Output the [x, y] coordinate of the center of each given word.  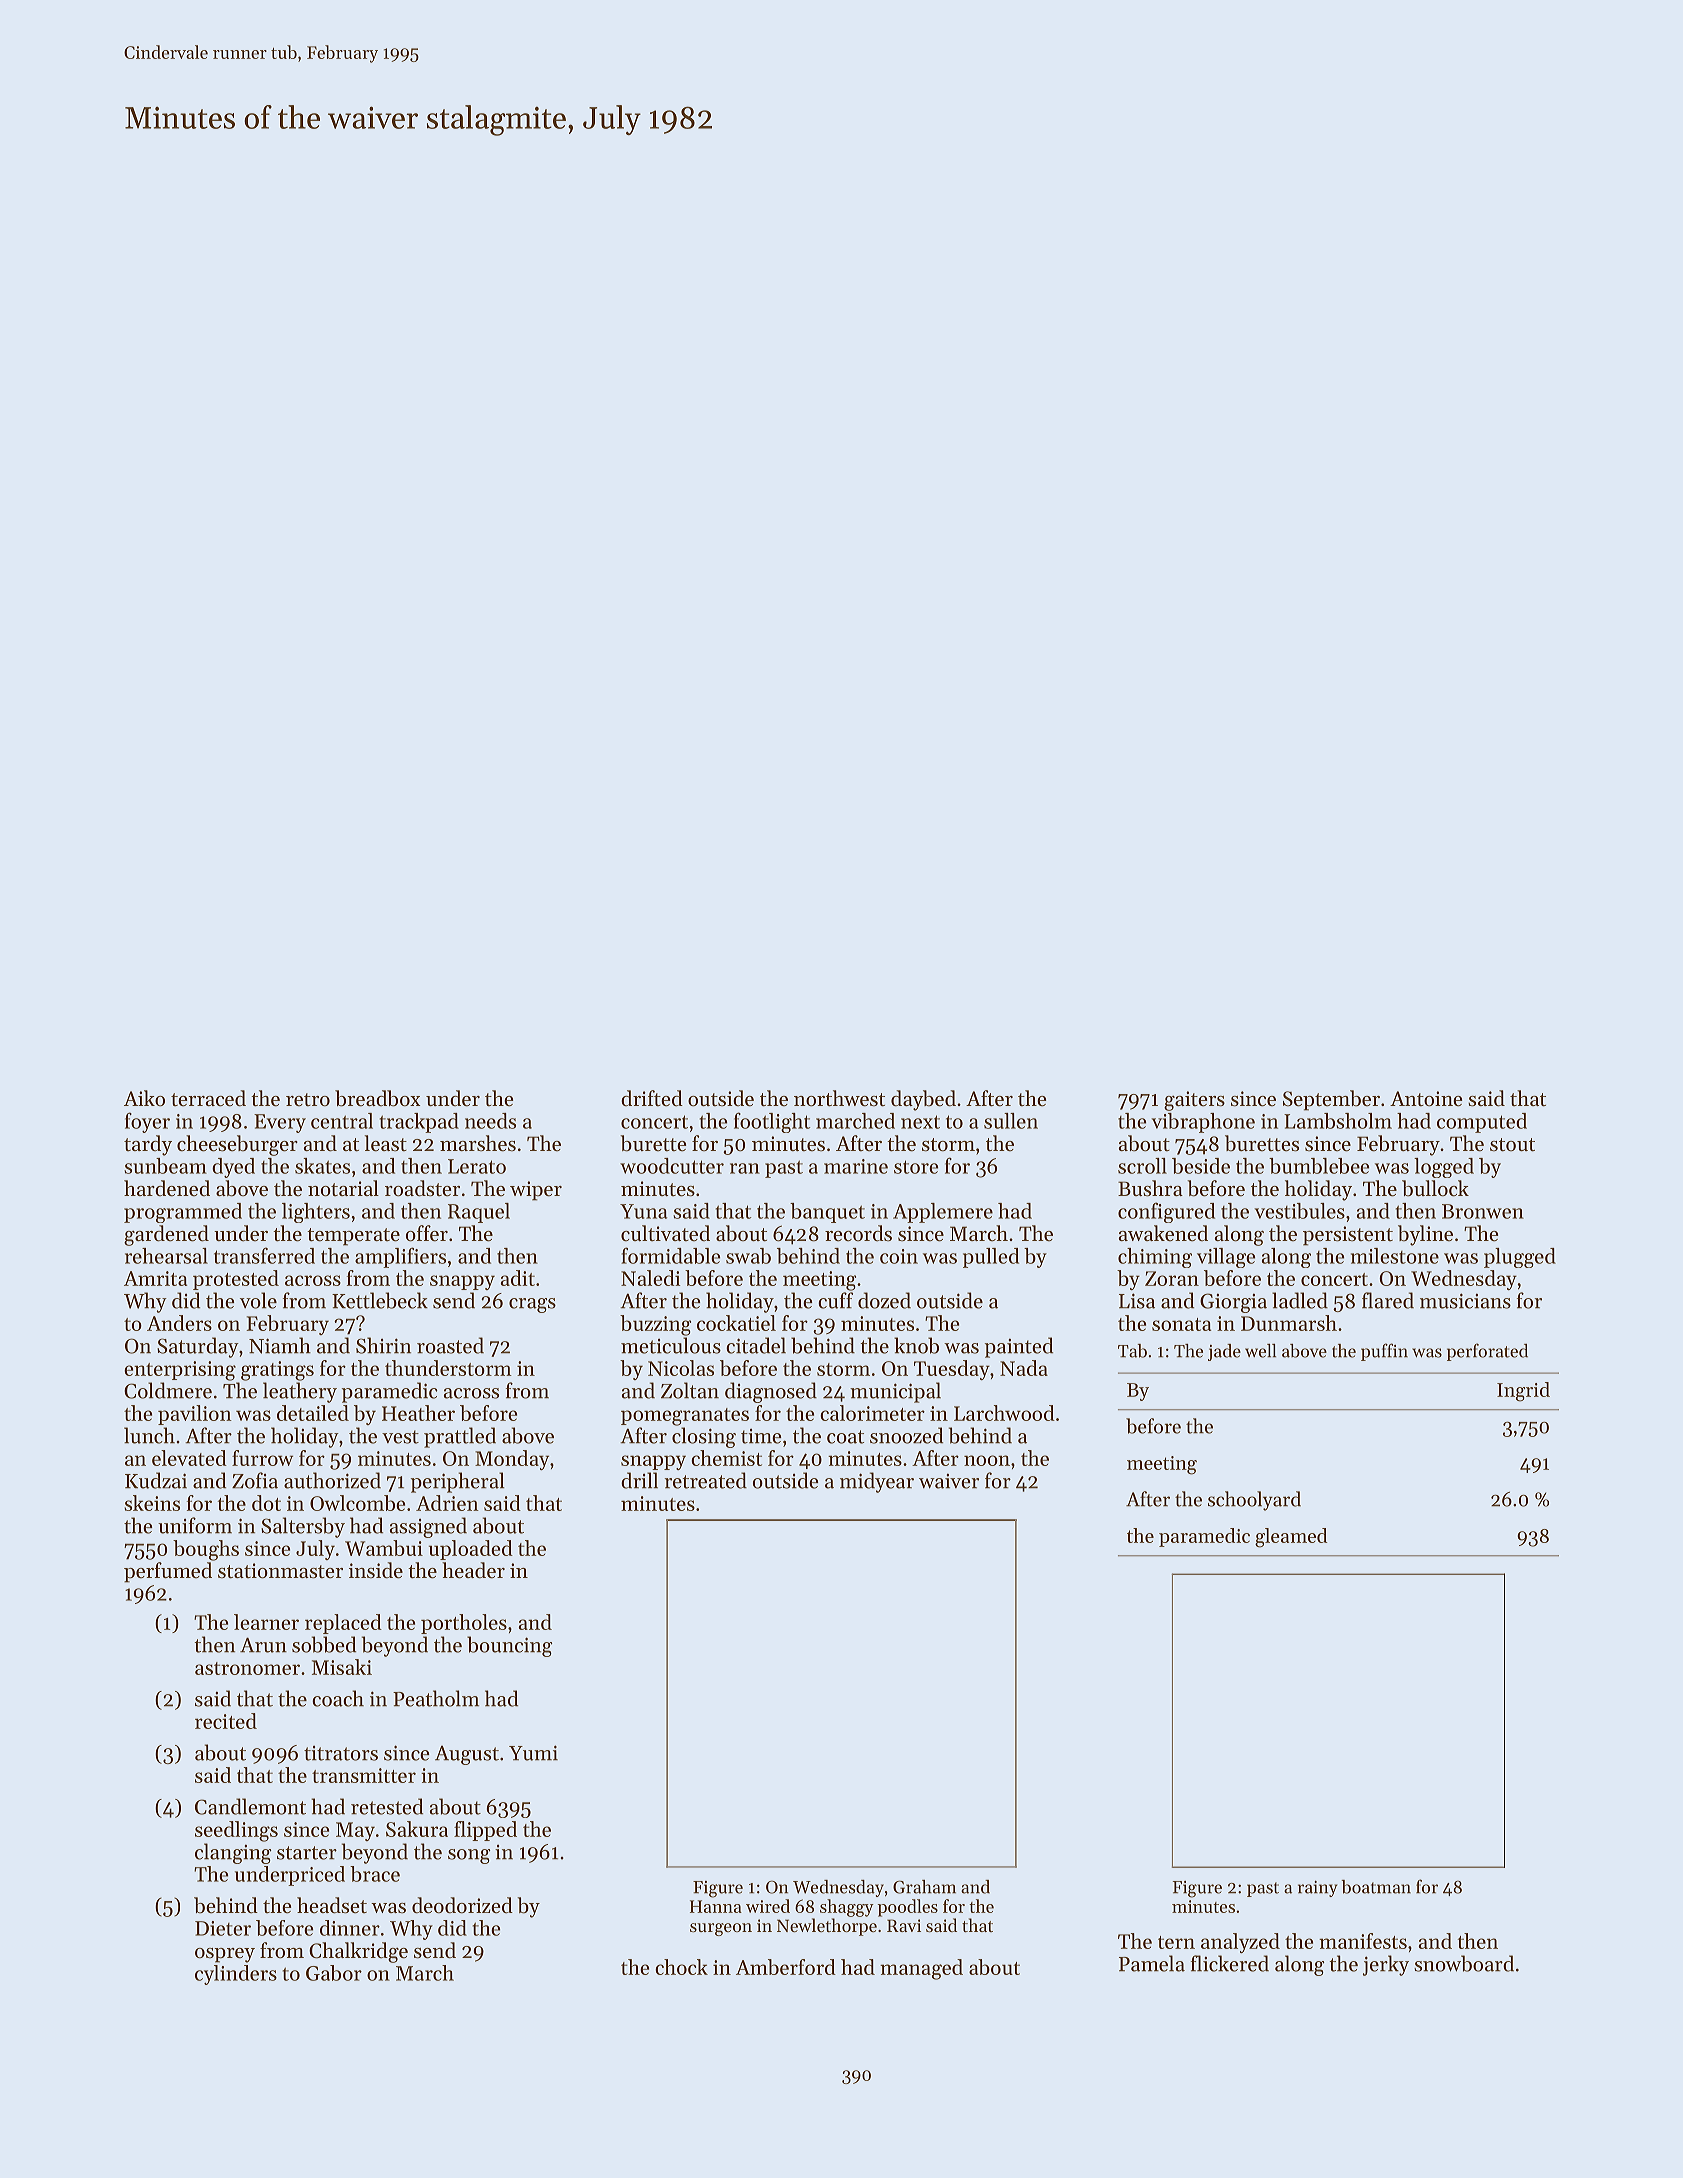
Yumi [533, 1753]
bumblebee [1319, 1166]
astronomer [247, 1668]
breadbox [378, 1098]
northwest [839, 1098]
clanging [233, 1853]
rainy [1317, 1889]
